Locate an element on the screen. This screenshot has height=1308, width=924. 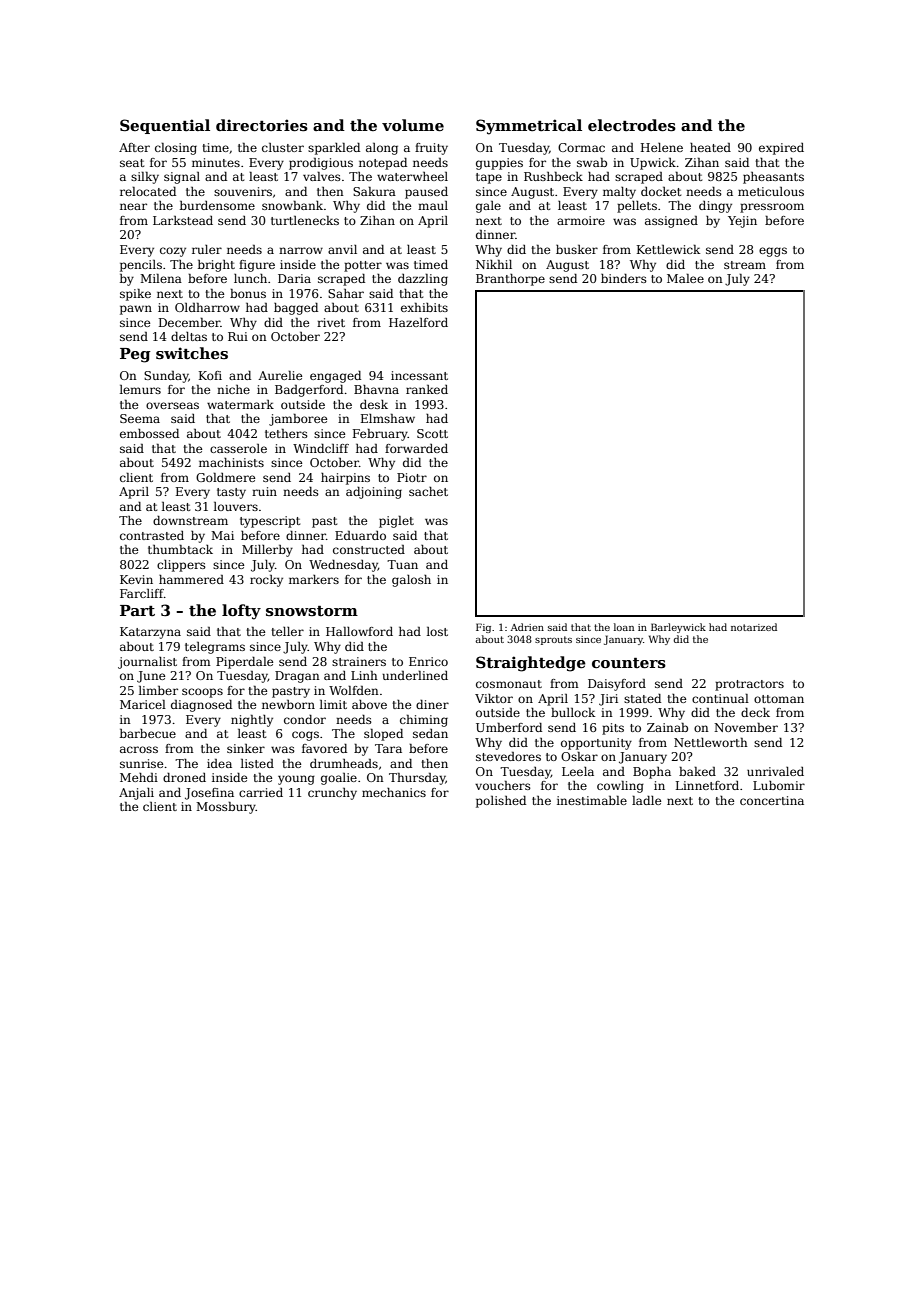
bonus is located at coordinates (248, 293).
